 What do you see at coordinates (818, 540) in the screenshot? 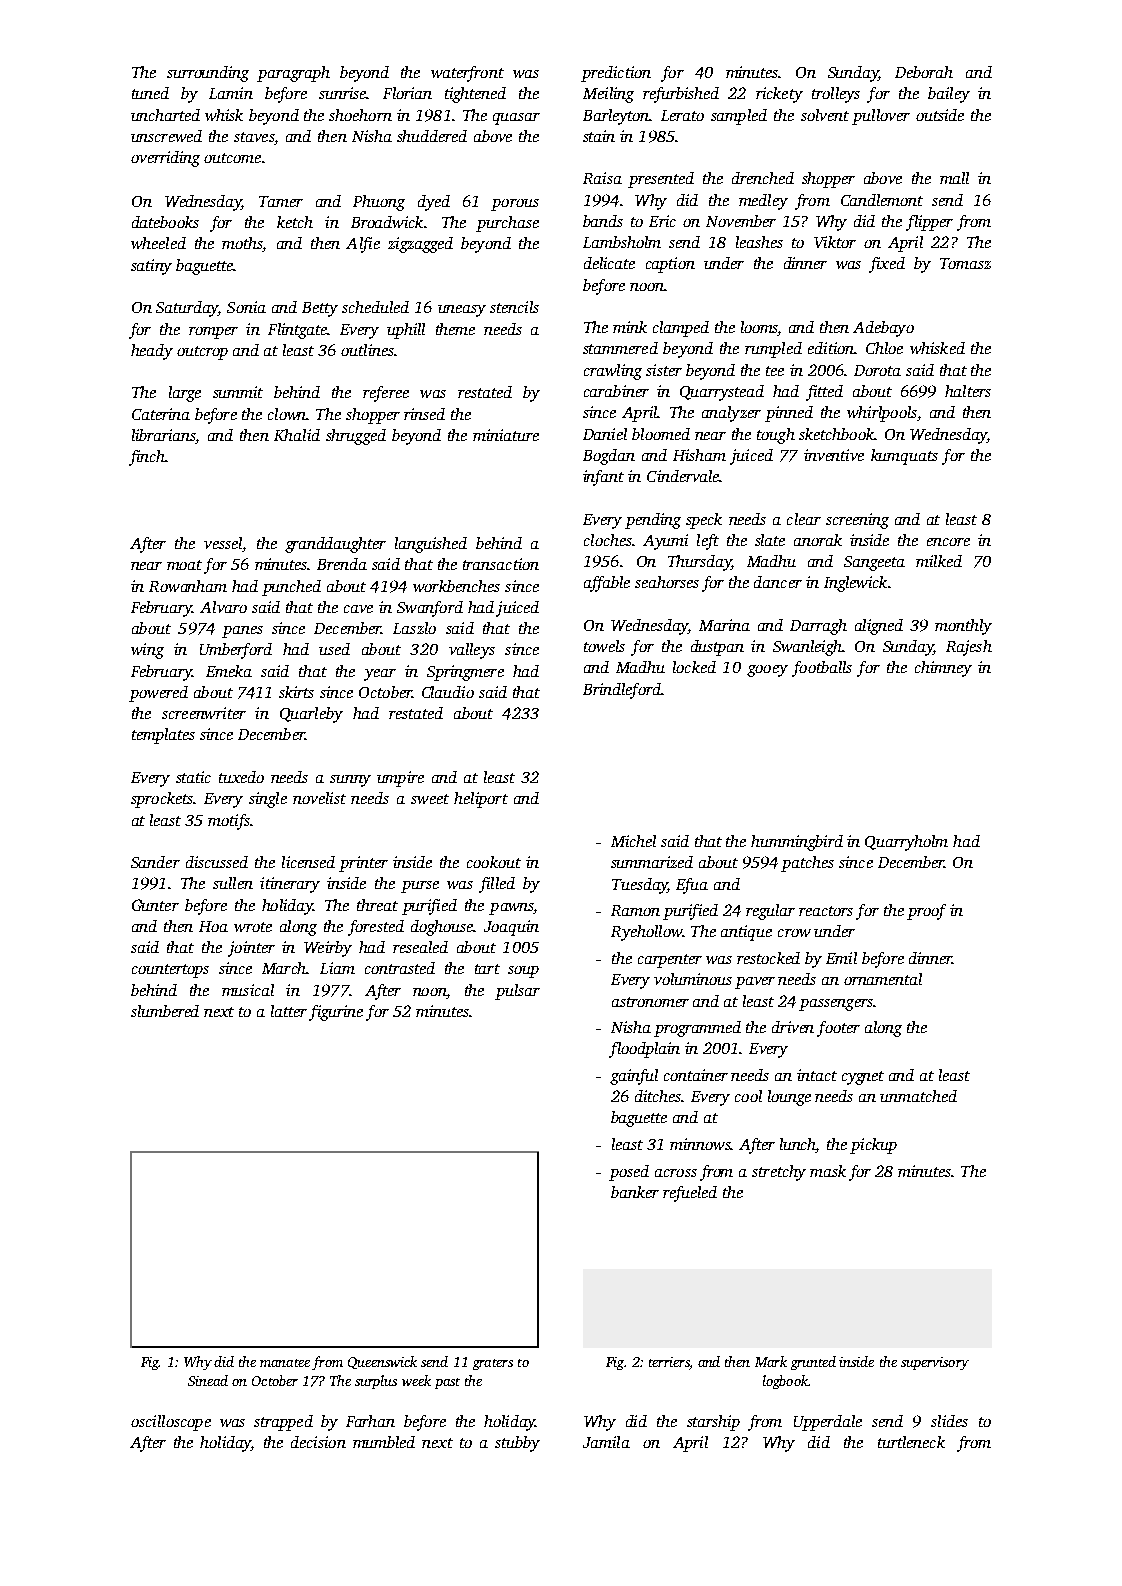
I see `anorak` at bounding box center [818, 540].
